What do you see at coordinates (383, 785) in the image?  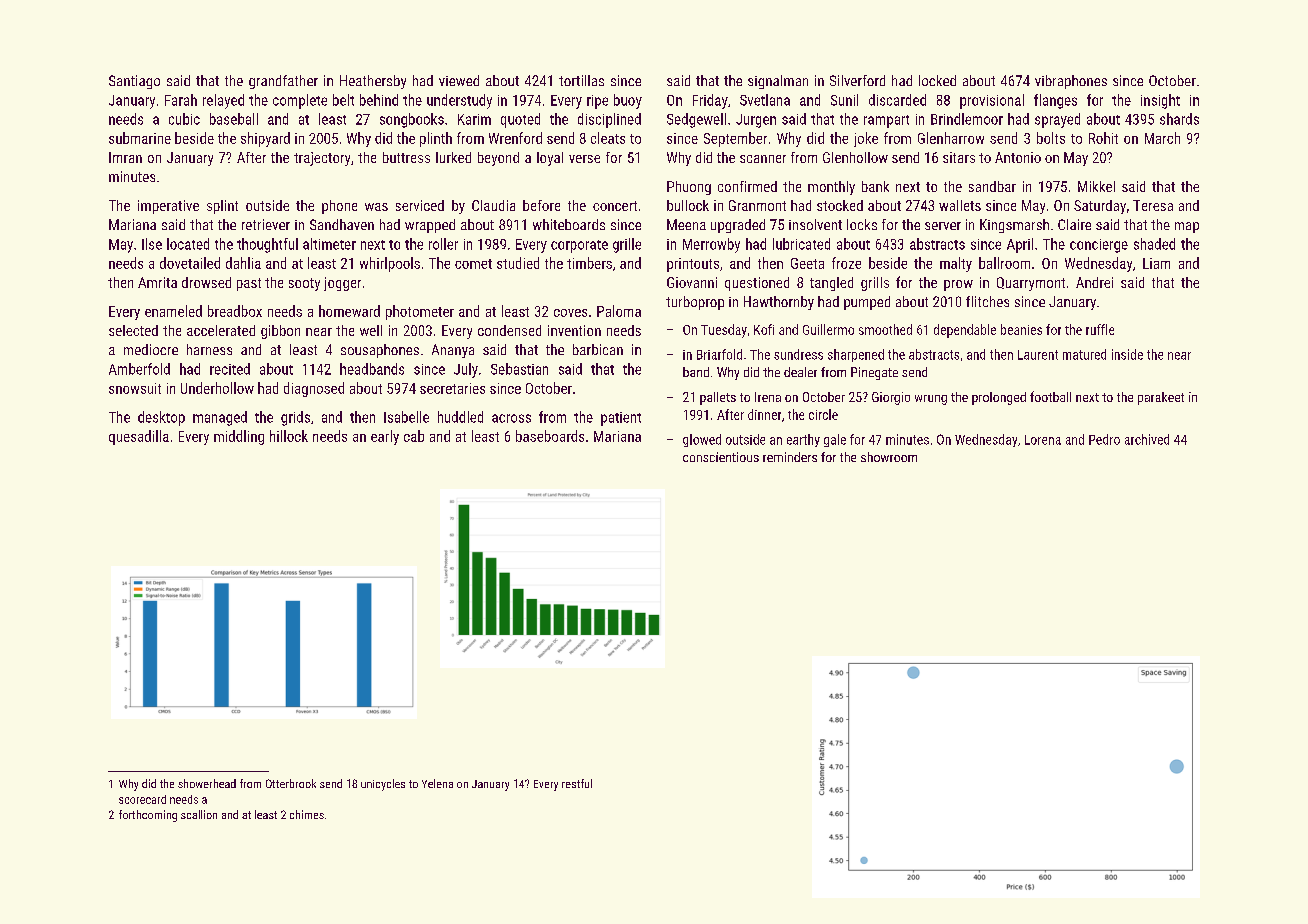 I see `unicycles` at bounding box center [383, 785].
